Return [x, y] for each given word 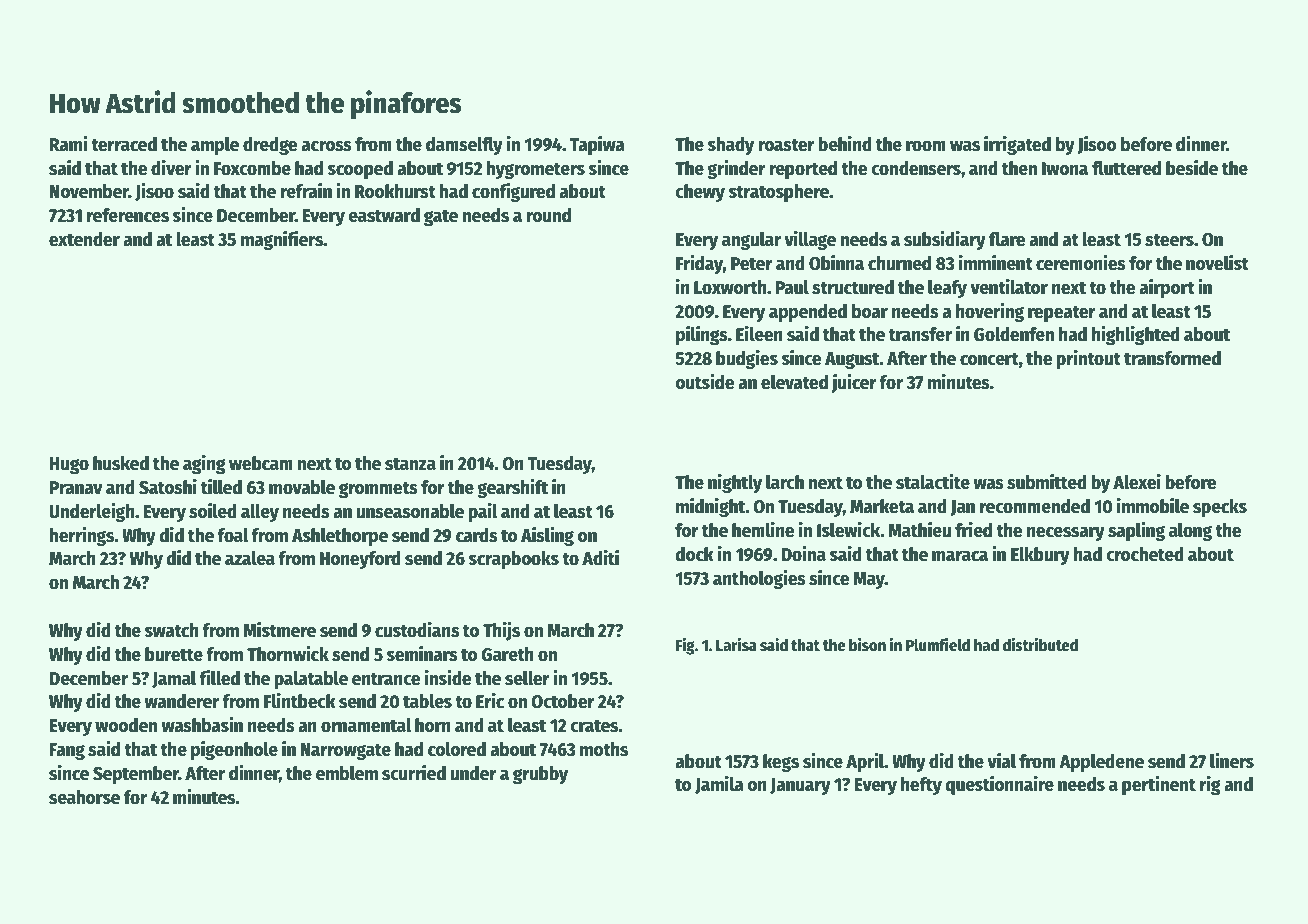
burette [174, 654]
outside [705, 382]
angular [751, 241]
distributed [1040, 645]
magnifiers [282, 240]
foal [233, 535]
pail [483, 512]
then [1019, 168]
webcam [261, 463]
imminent [996, 263]
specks [1220, 508]
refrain [306, 191]
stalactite [933, 482]
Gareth [507, 654]
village [810, 240]
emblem [347, 773]
